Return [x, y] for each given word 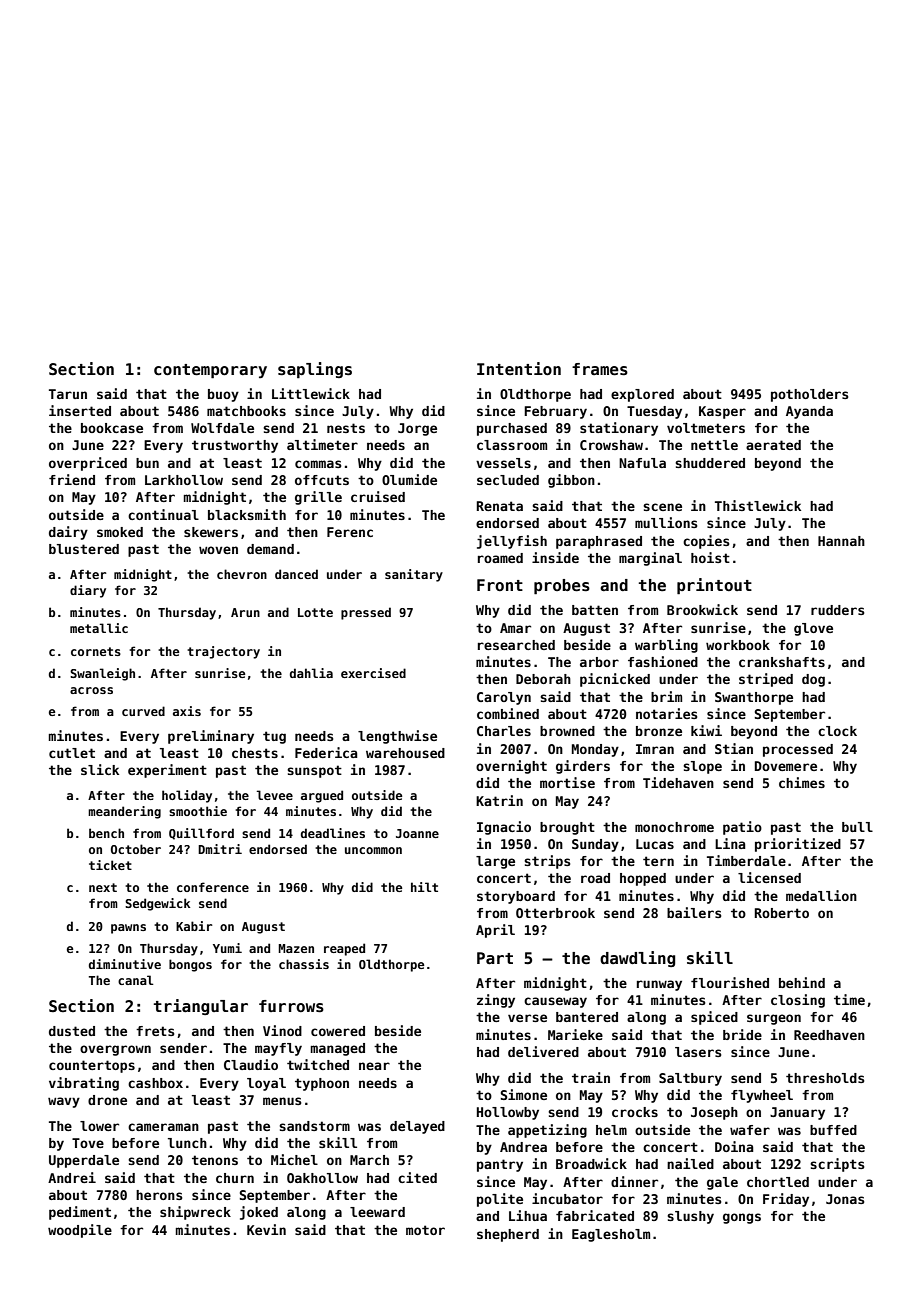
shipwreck [195, 1213]
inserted [80, 410]
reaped [344, 949]
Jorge [417, 429]
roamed [500, 558]
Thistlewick [758, 505]
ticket [110, 865]
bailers [694, 912]
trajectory [223, 652]
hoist [710, 557]
